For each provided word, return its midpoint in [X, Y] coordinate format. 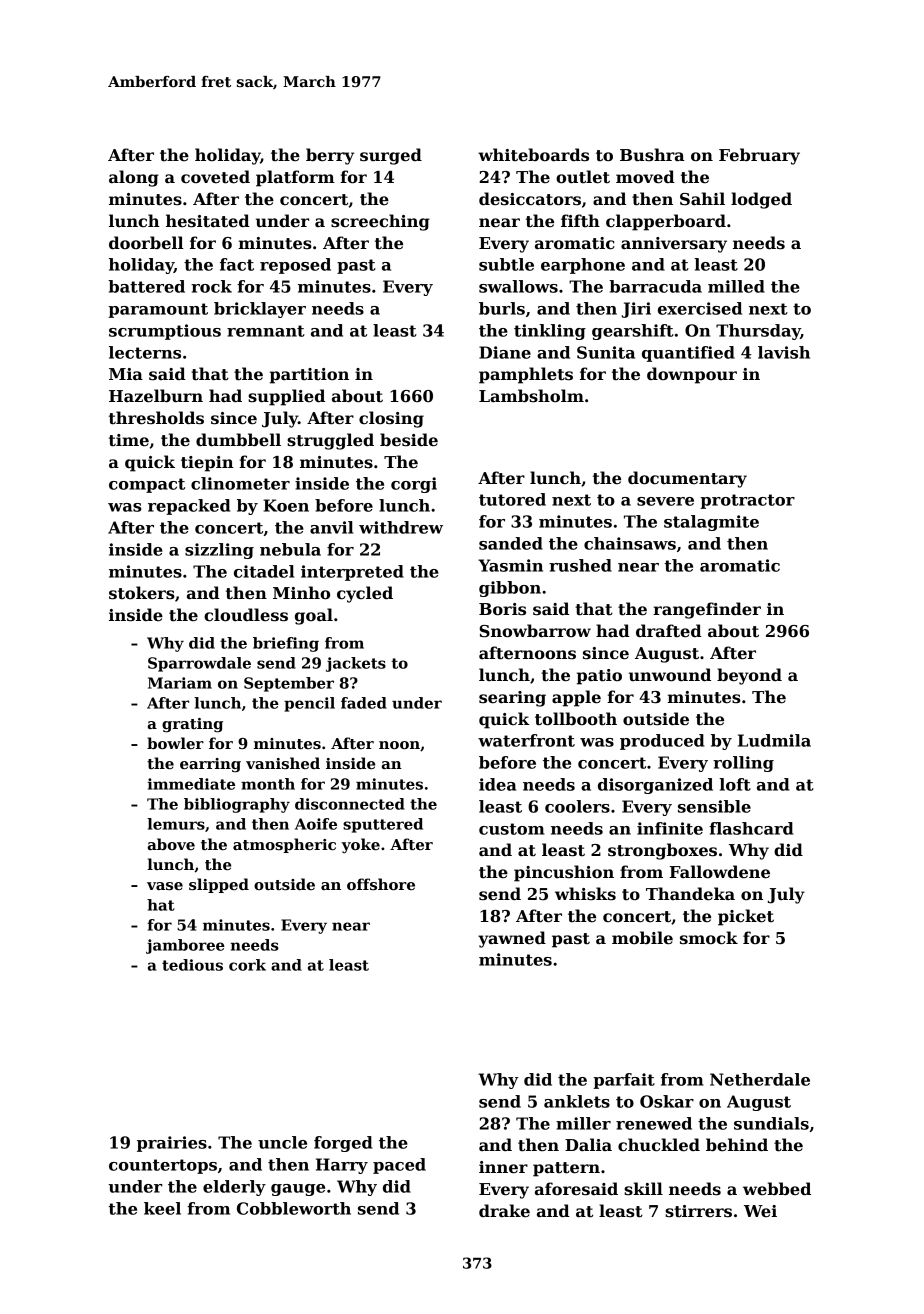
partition [309, 376]
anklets [577, 1101]
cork [247, 965]
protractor [747, 501]
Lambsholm [531, 396]
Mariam [180, 683]
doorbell [146, 243]
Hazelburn [156, 396]
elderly [234, 1188]
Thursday [758, 332]
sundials [771, 1123]
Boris [502, 609]
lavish [784, 352]
